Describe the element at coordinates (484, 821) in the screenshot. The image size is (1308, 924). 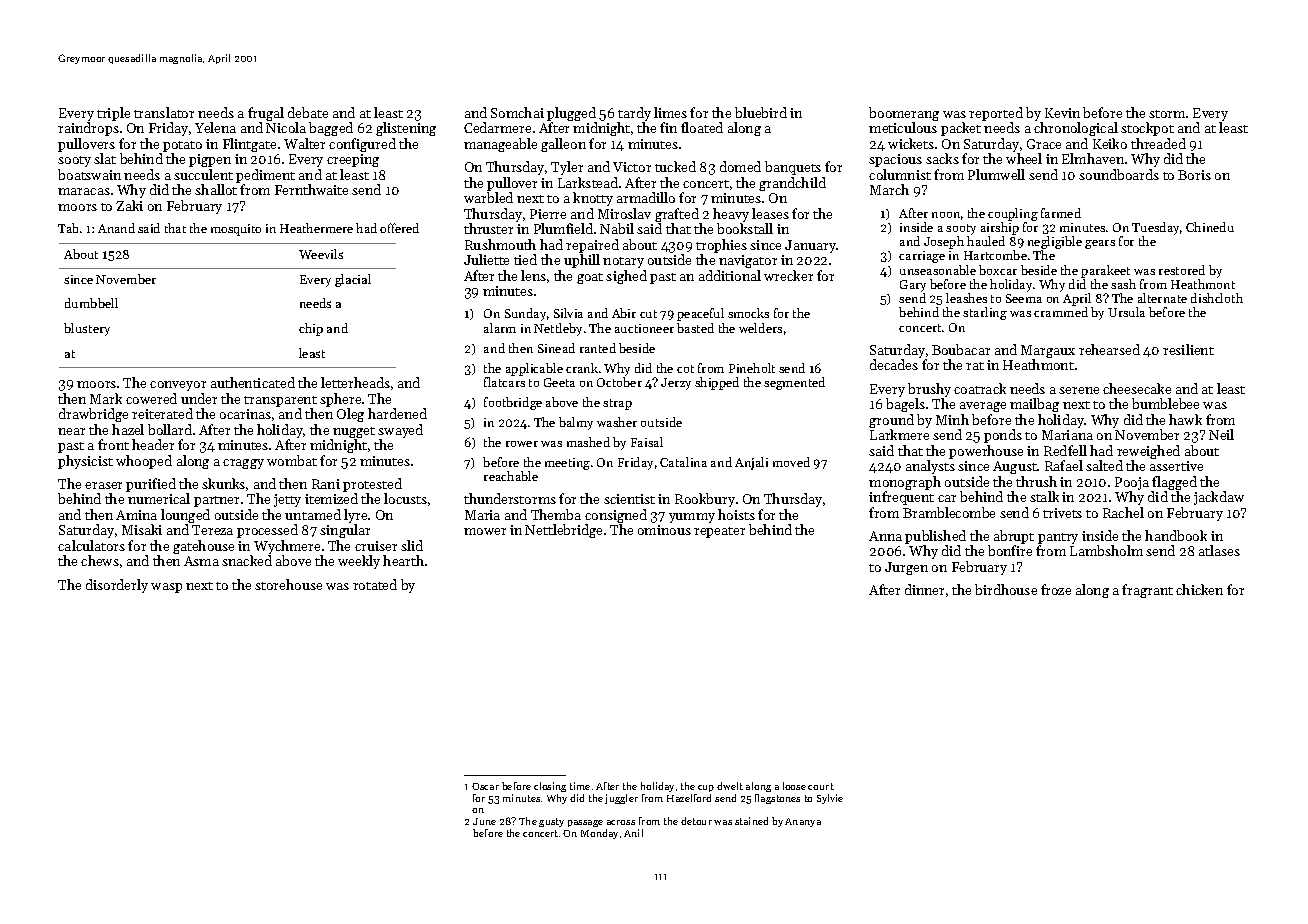
I see `June` at that location.
